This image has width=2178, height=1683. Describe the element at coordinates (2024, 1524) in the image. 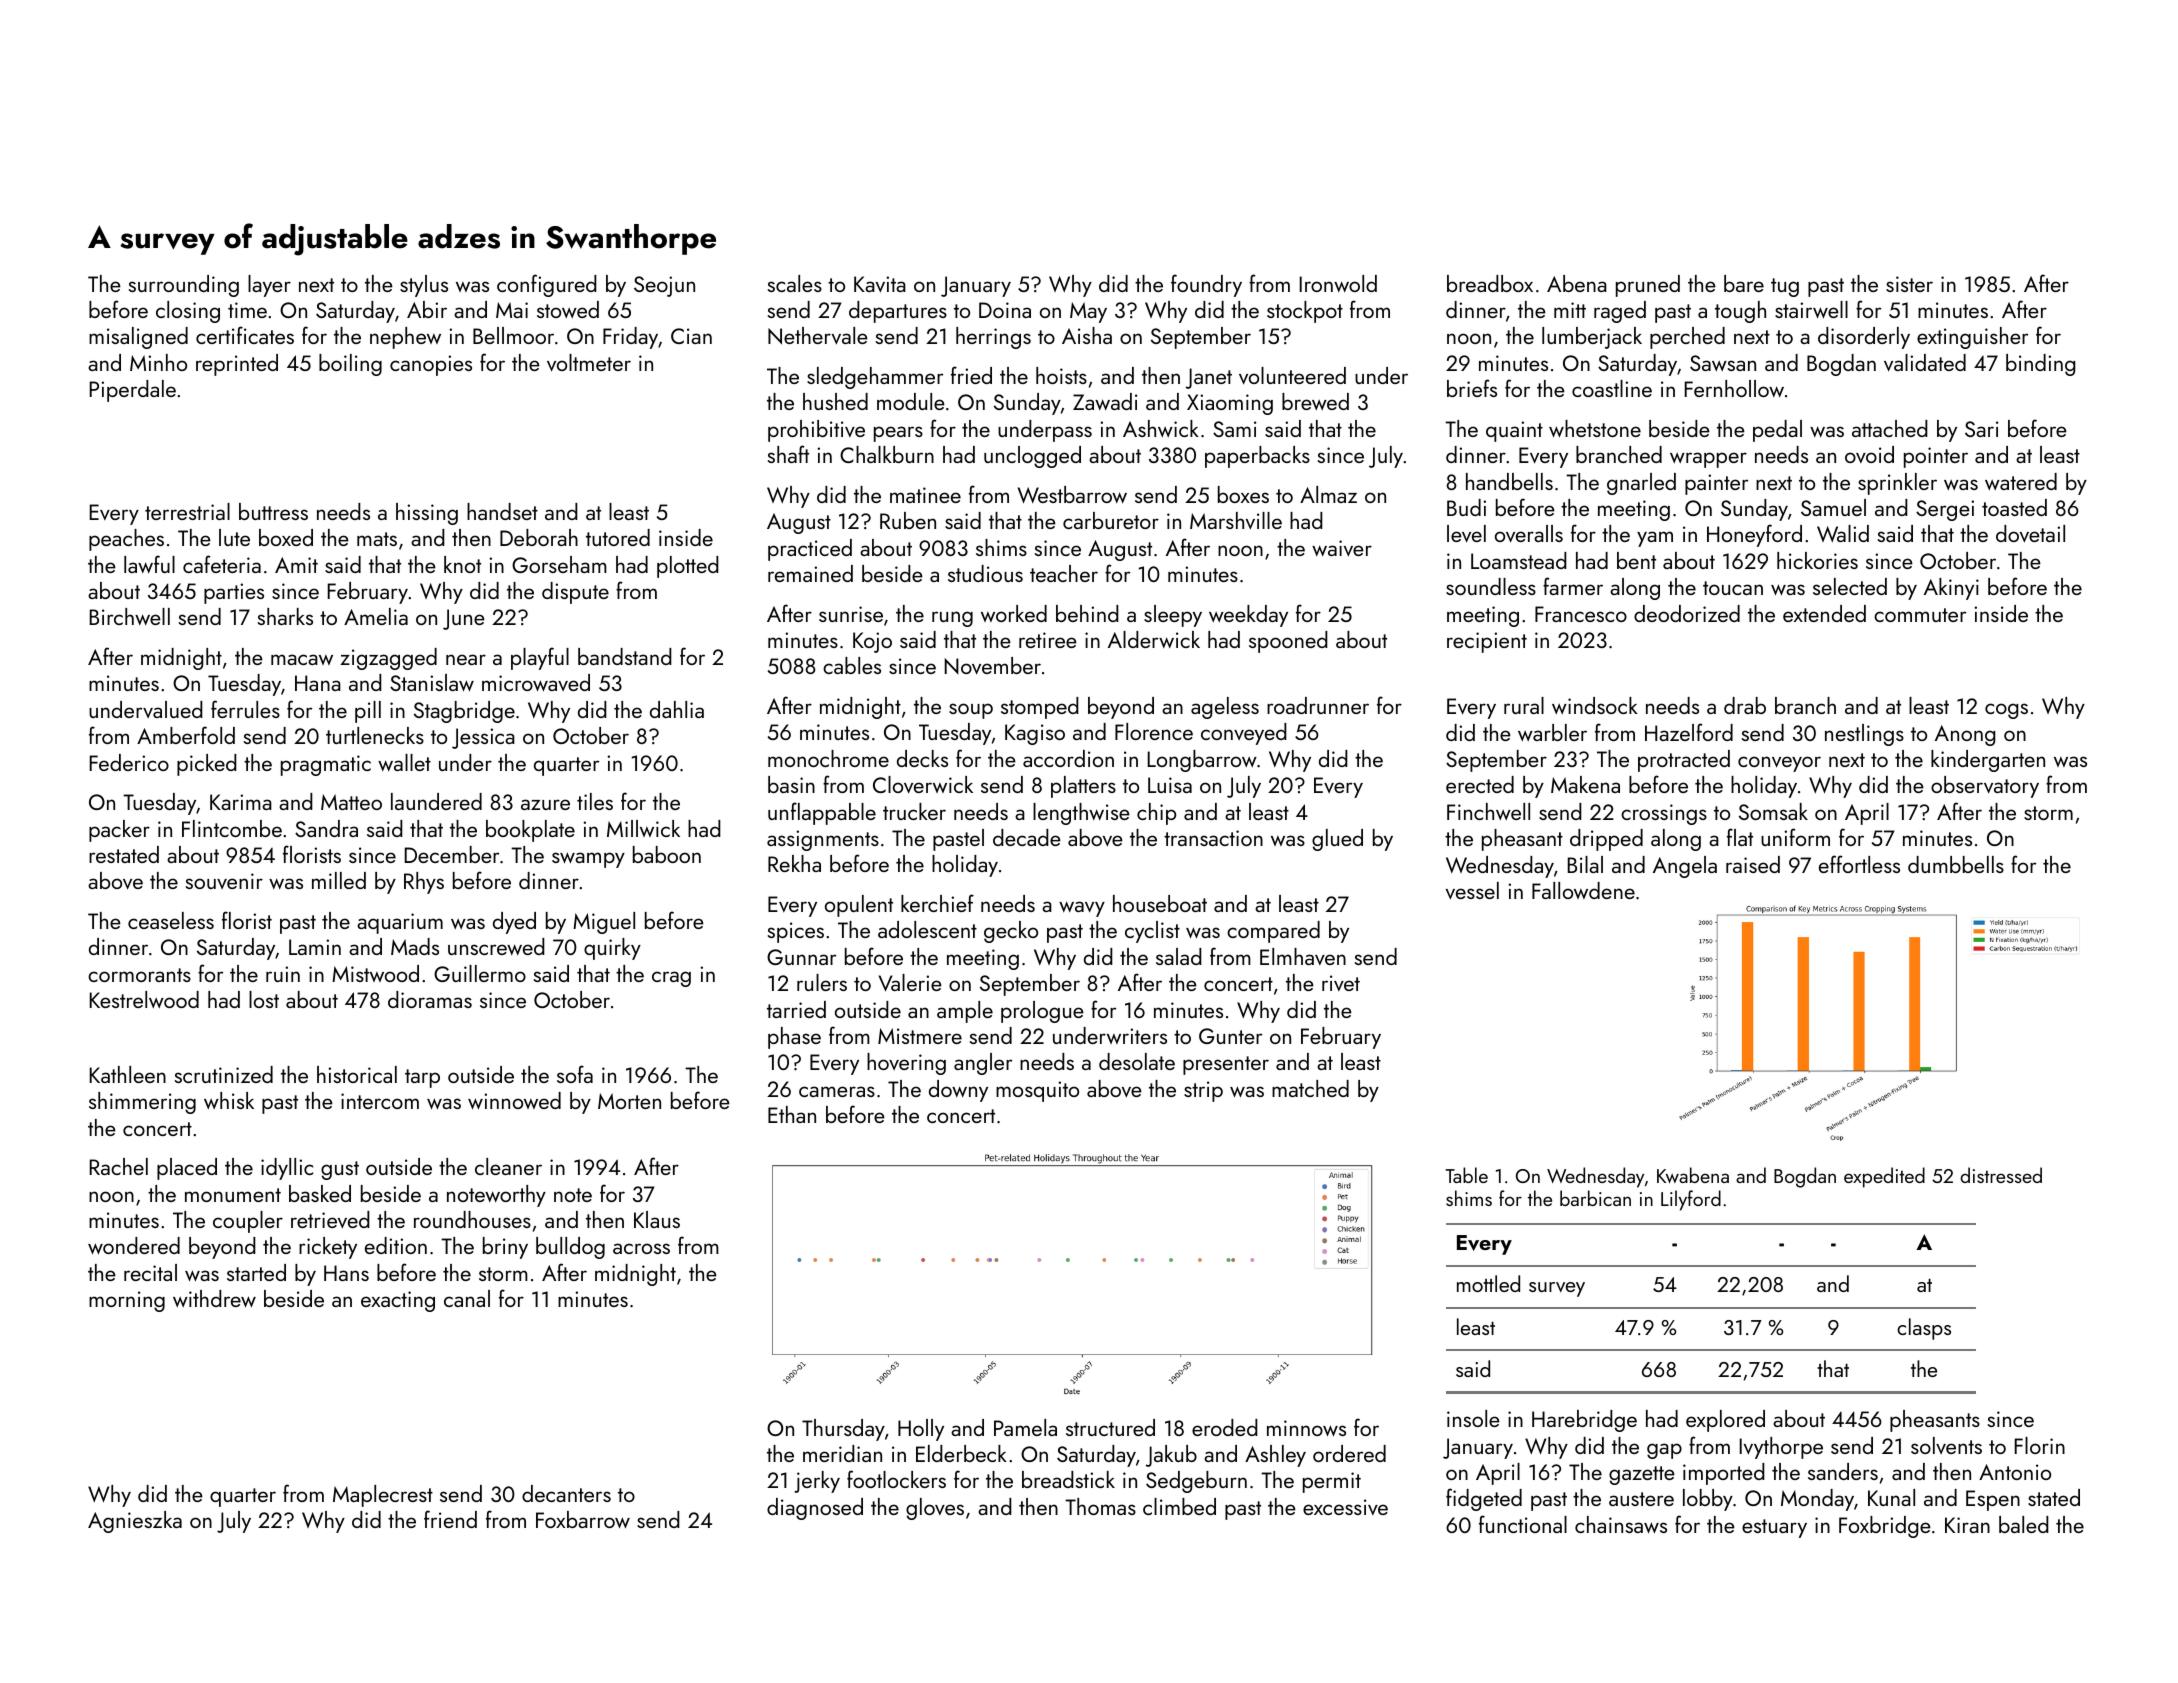

I see `baled` at that location.
